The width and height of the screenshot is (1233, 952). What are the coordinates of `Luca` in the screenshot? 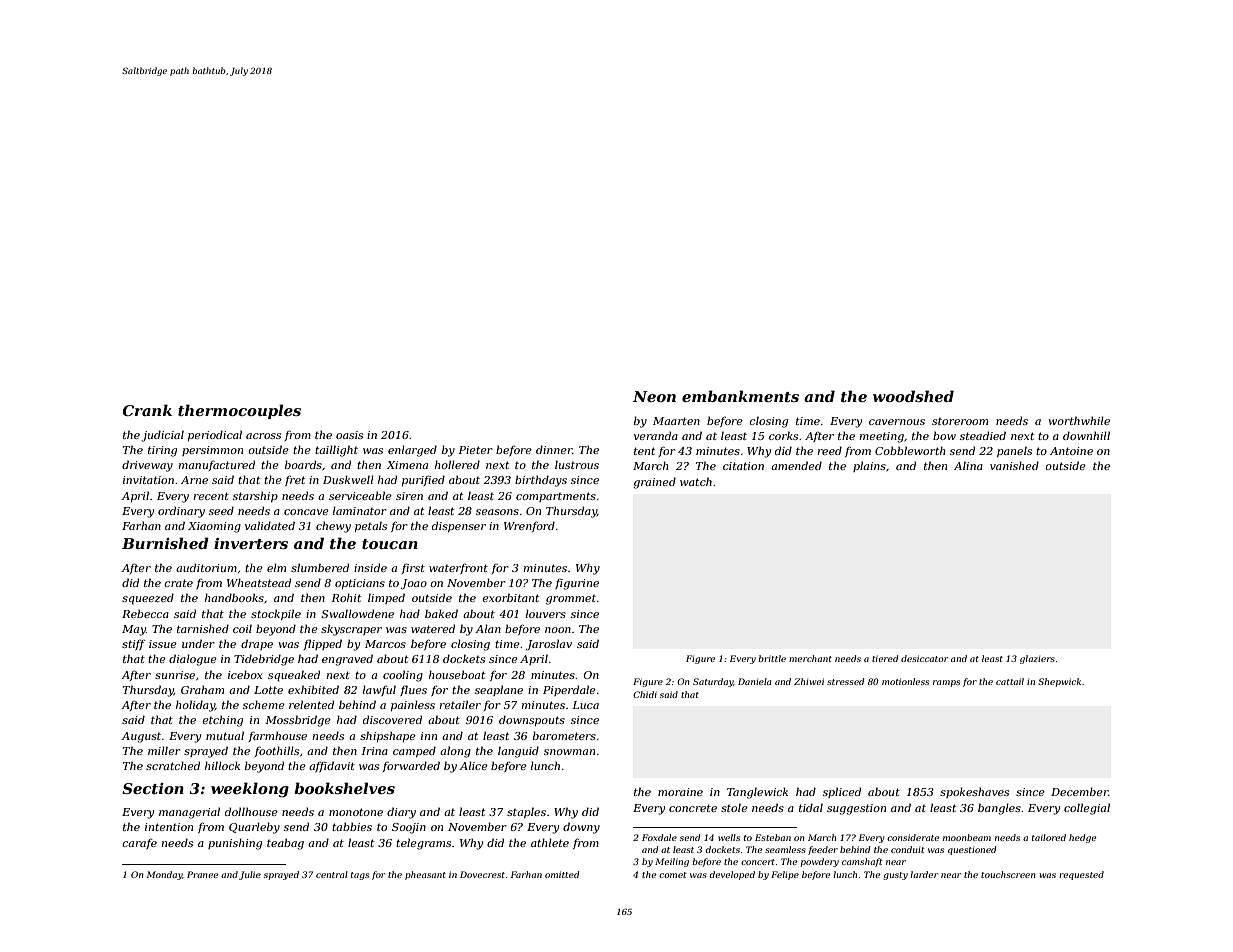 It's located at (585, 705).
